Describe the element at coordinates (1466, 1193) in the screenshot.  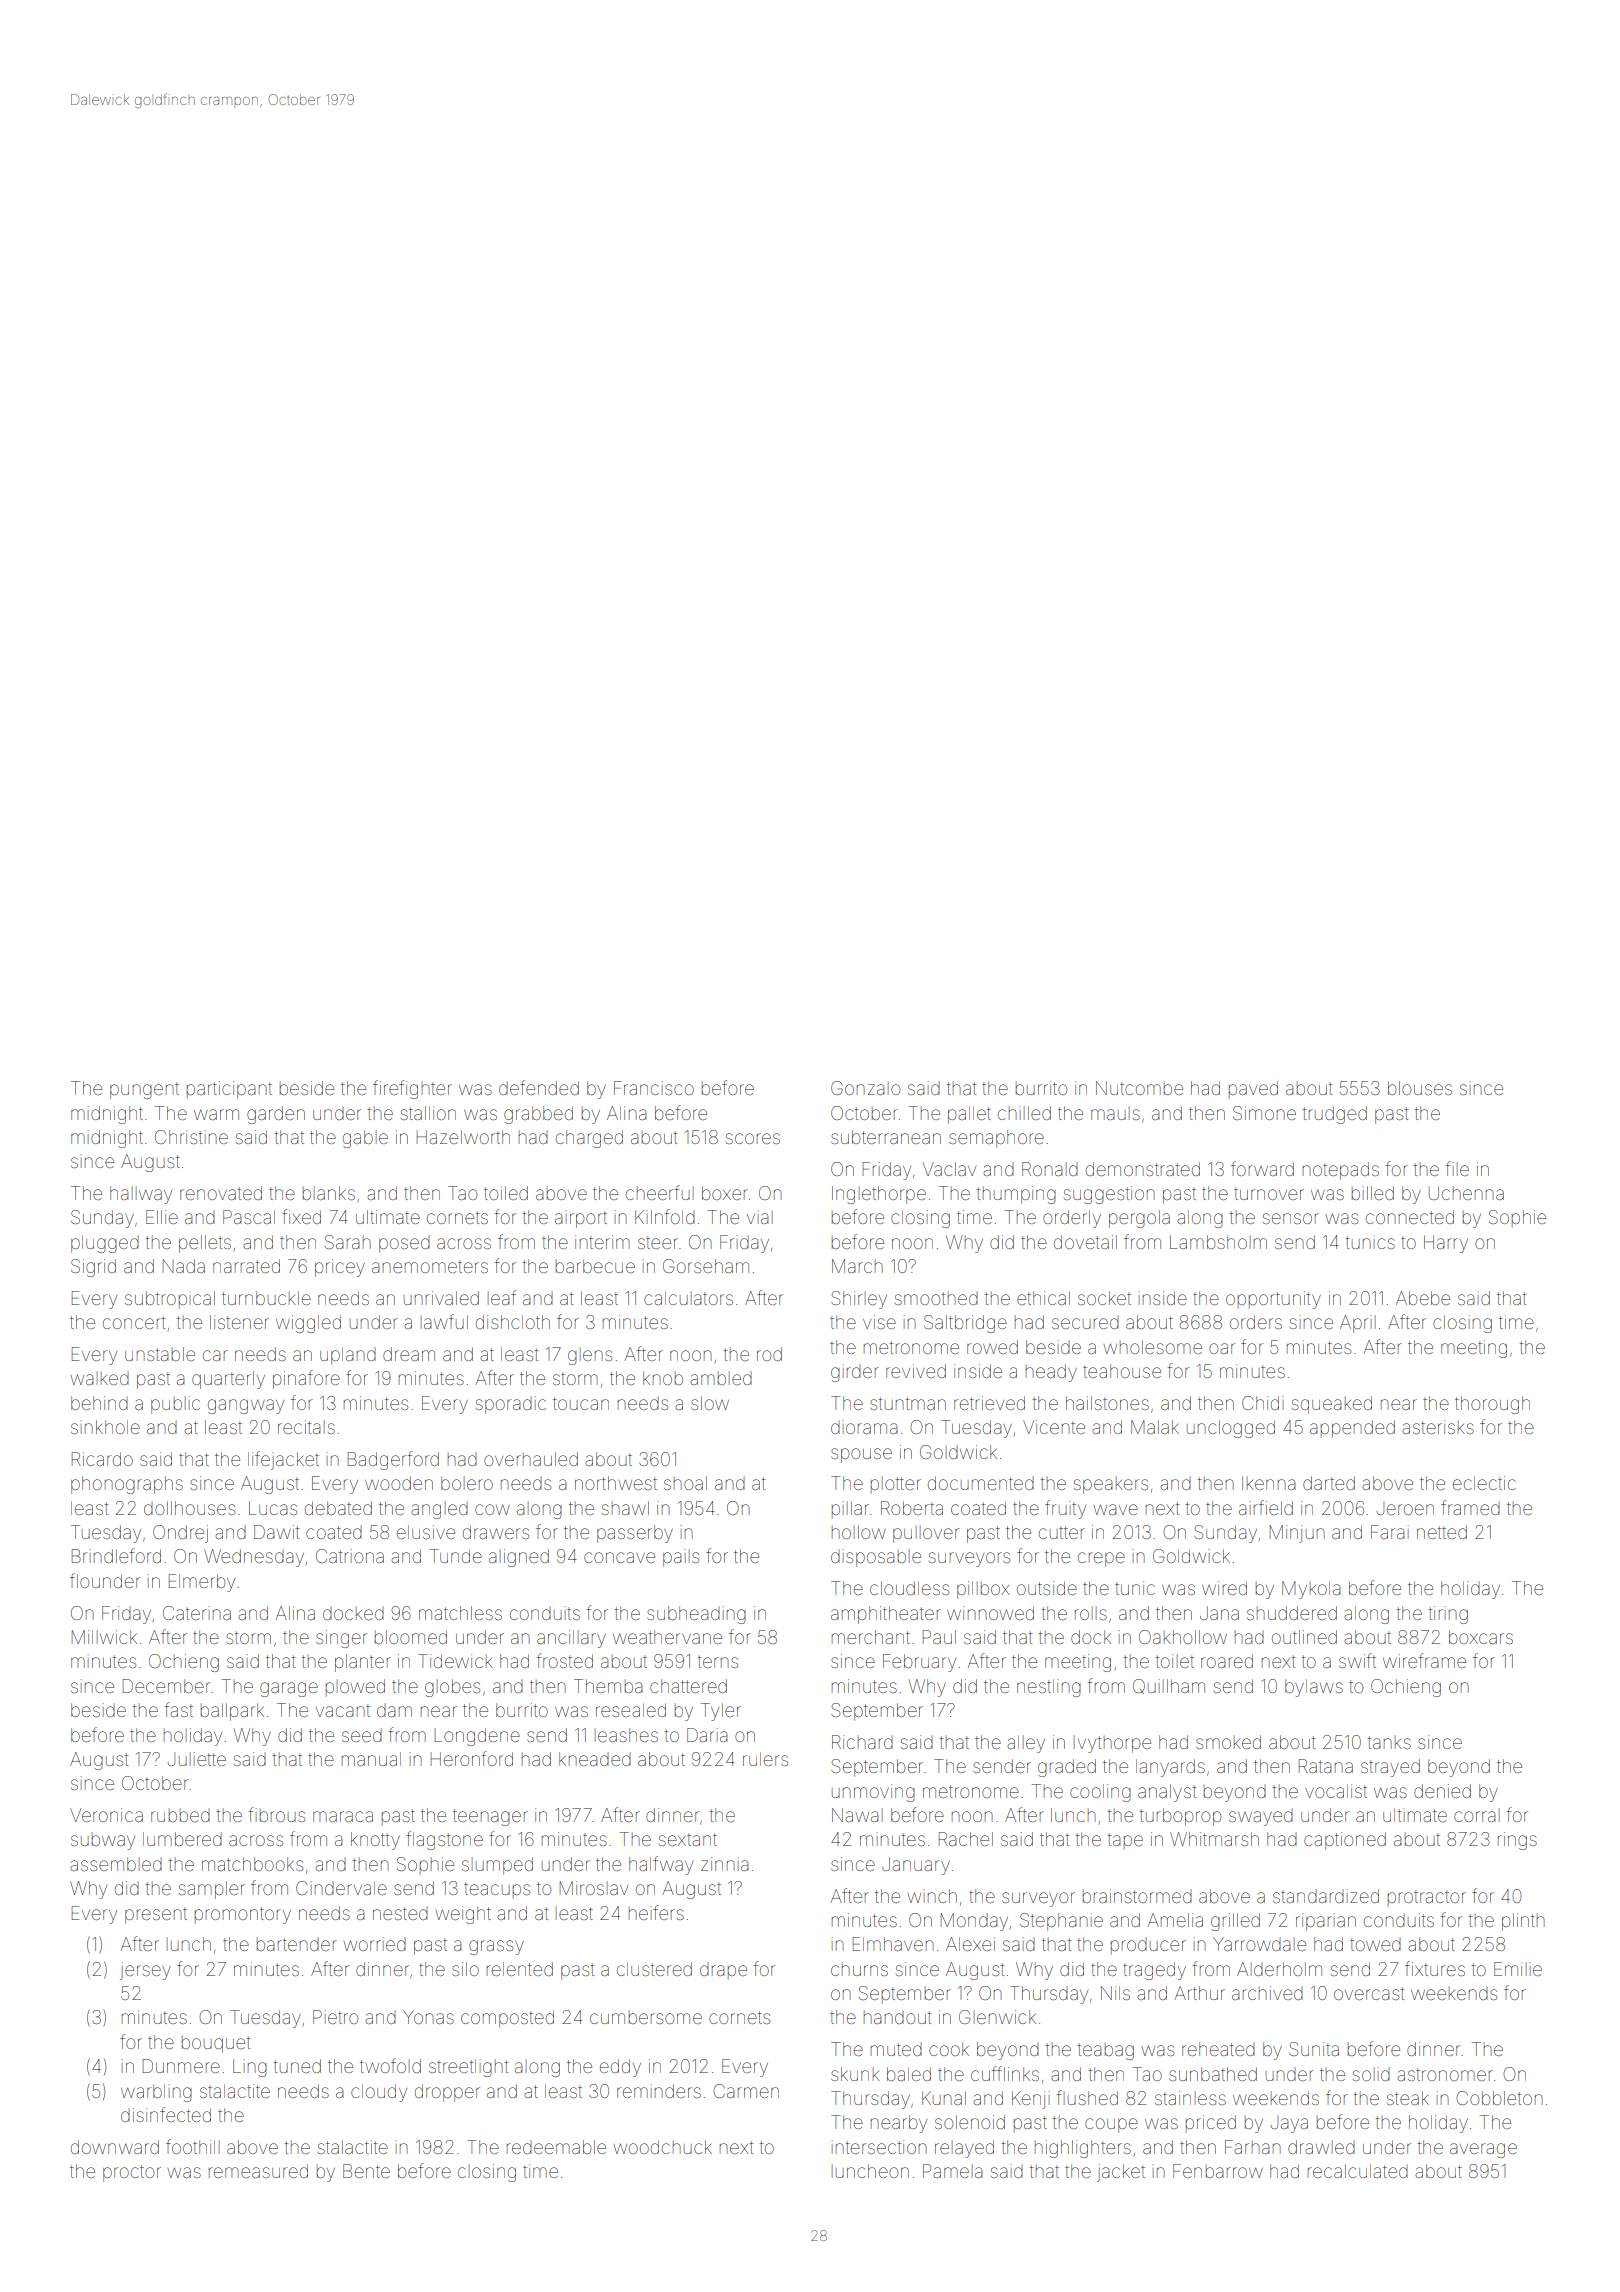
I see `Uchenna` at that location.
